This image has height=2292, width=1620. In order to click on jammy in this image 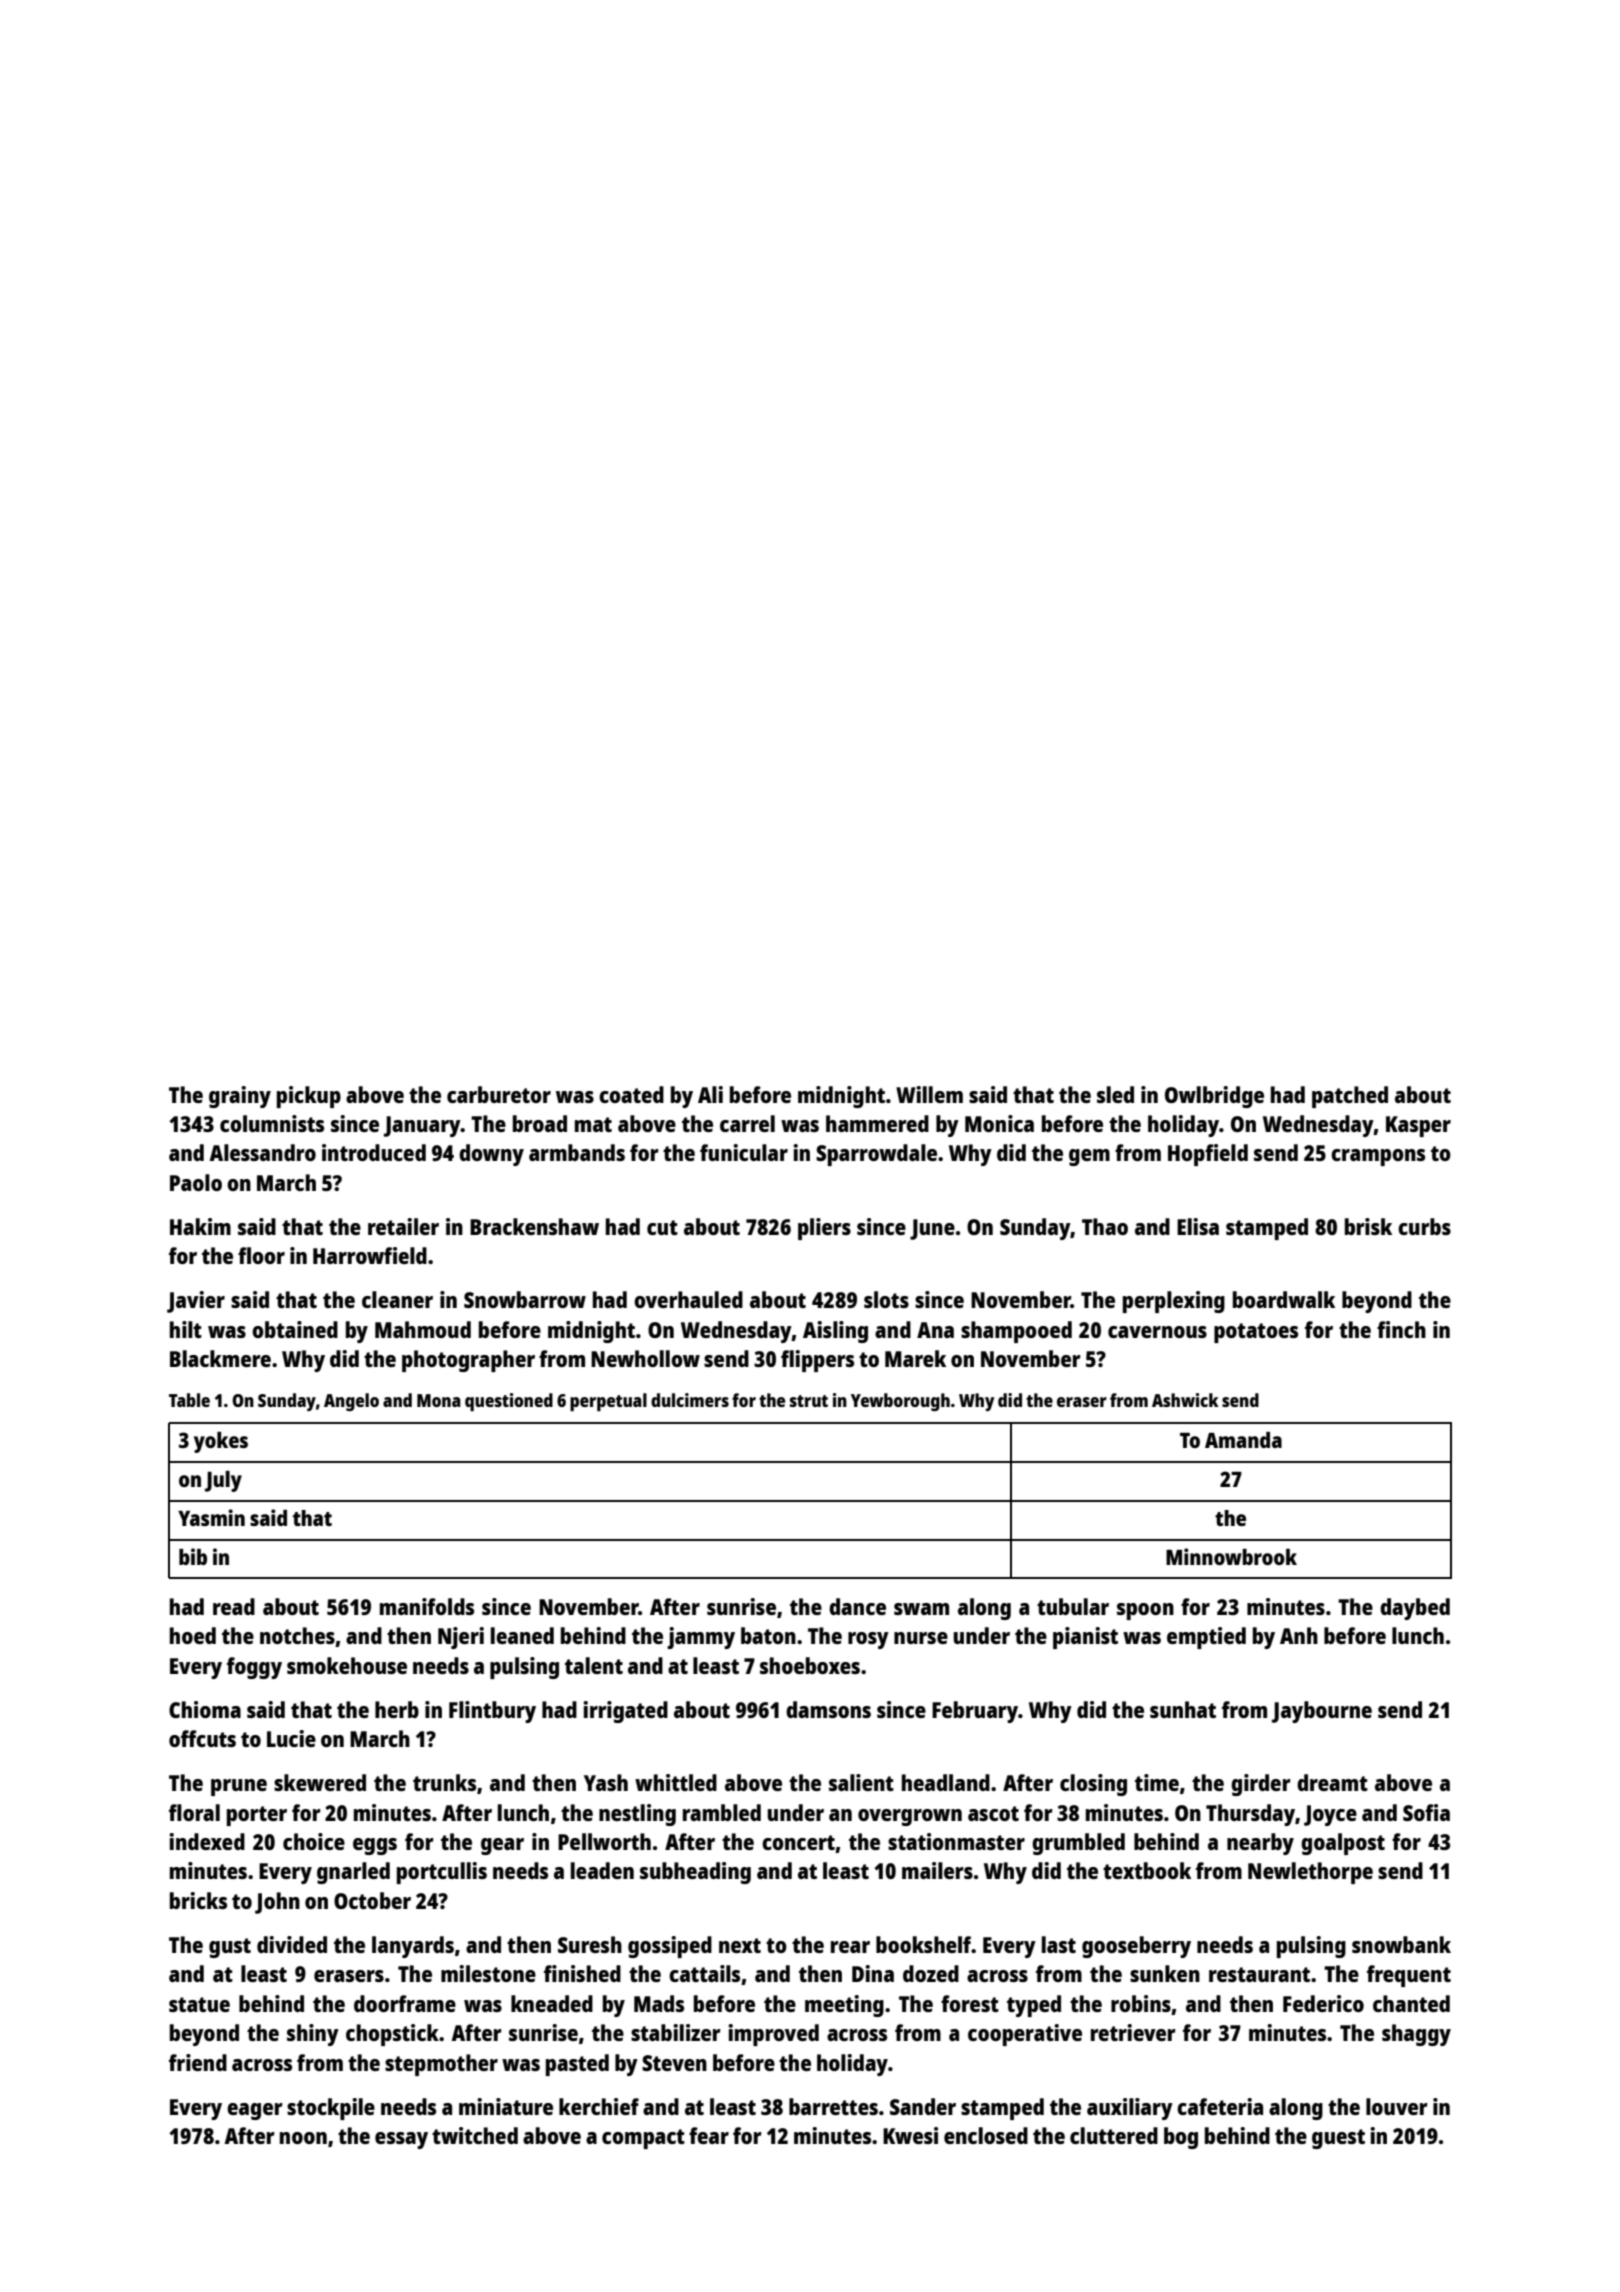, I will do `click(701, 1638)`.
